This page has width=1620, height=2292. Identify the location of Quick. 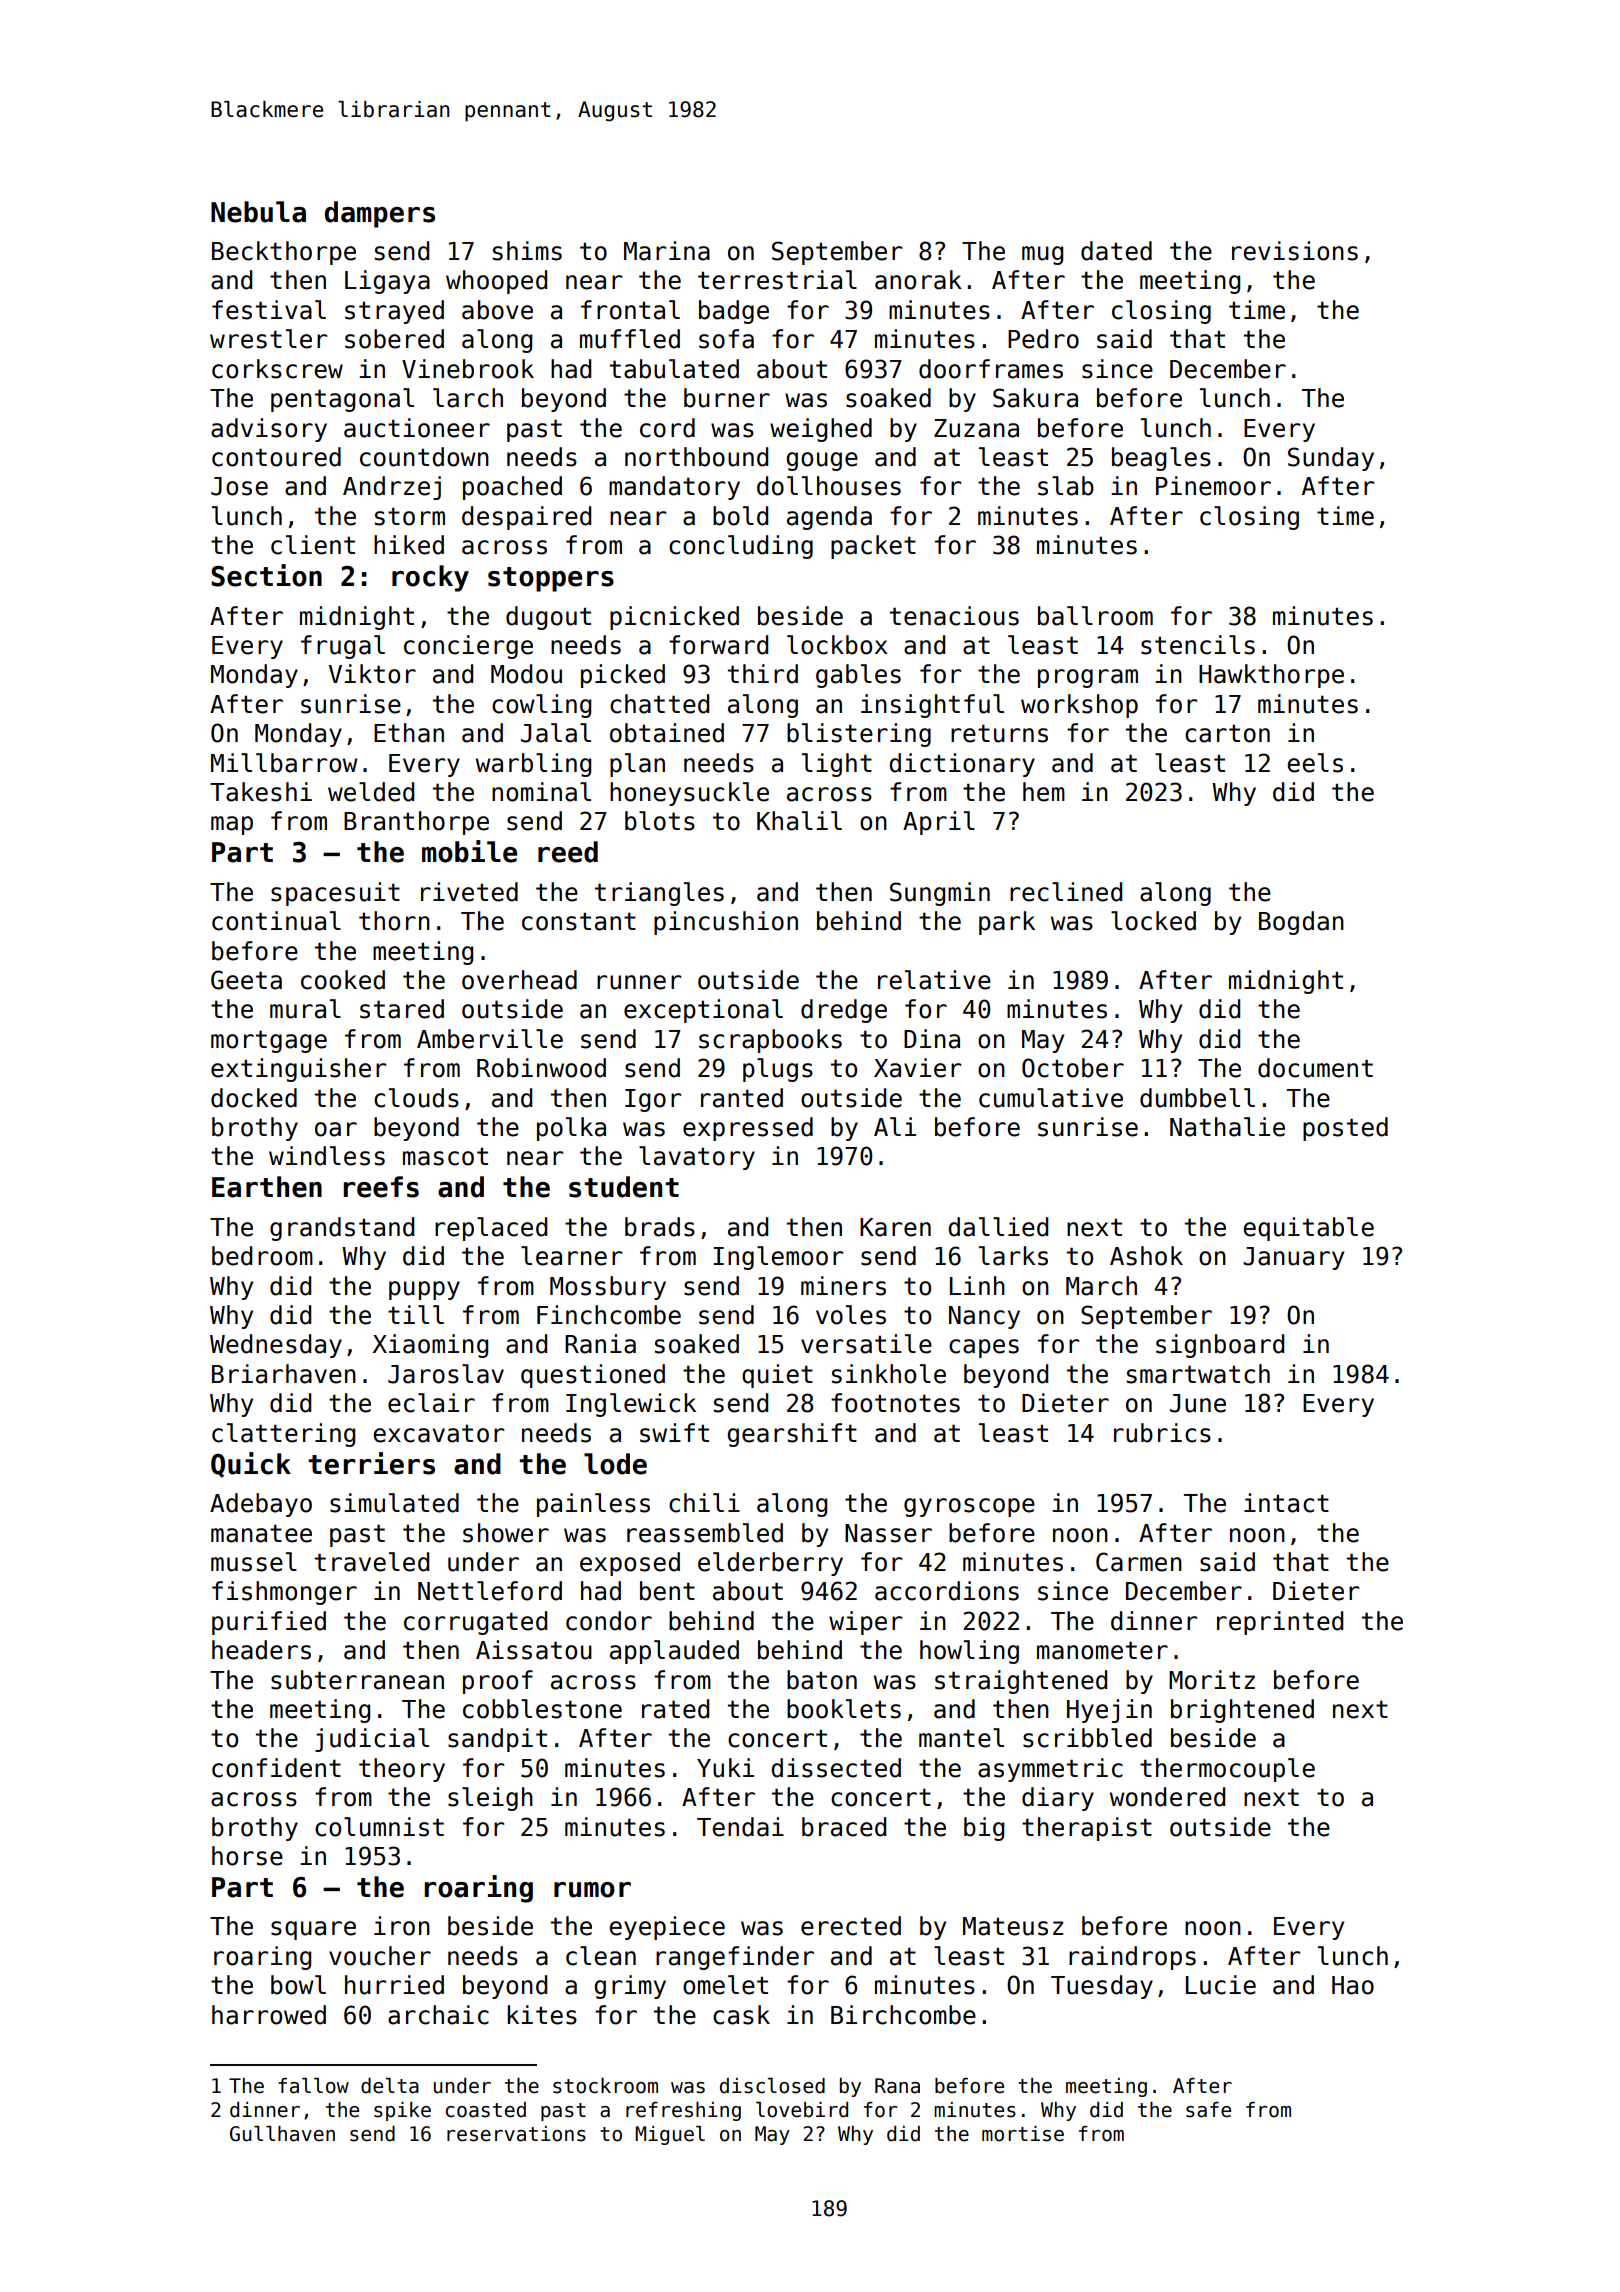
(251, 1465).
